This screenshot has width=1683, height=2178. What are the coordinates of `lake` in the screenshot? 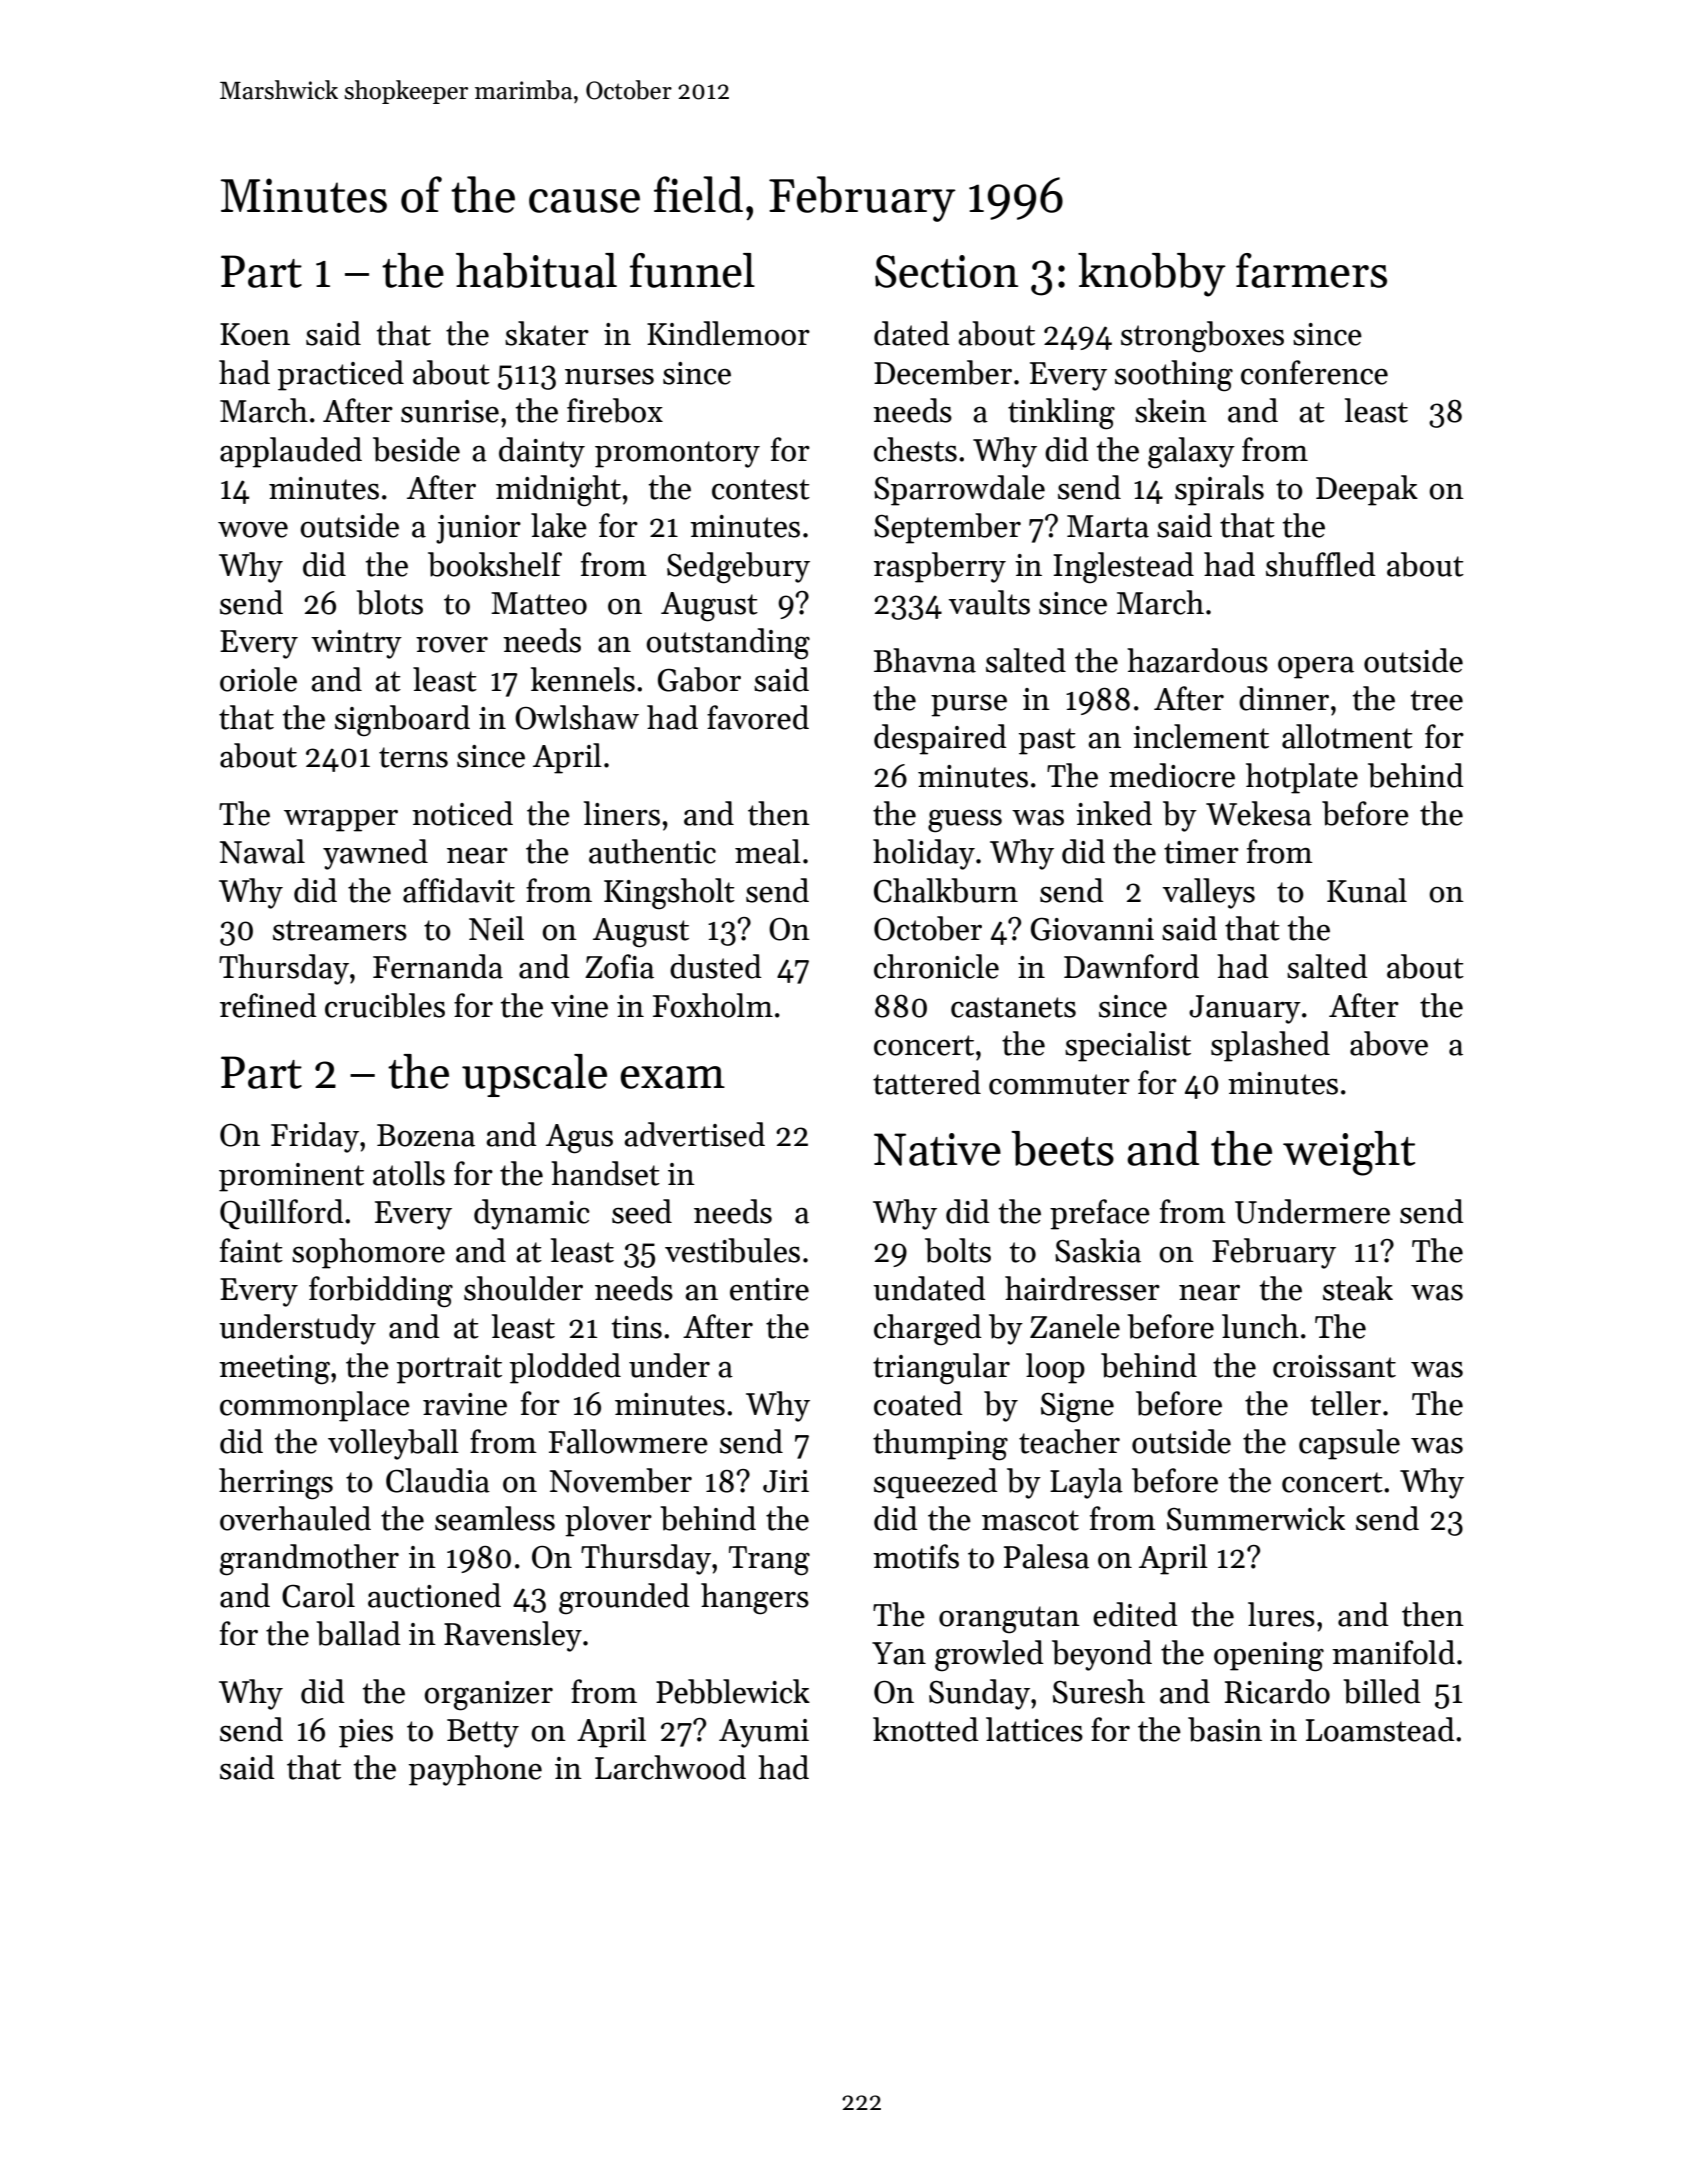 It's located at (559, 525).
